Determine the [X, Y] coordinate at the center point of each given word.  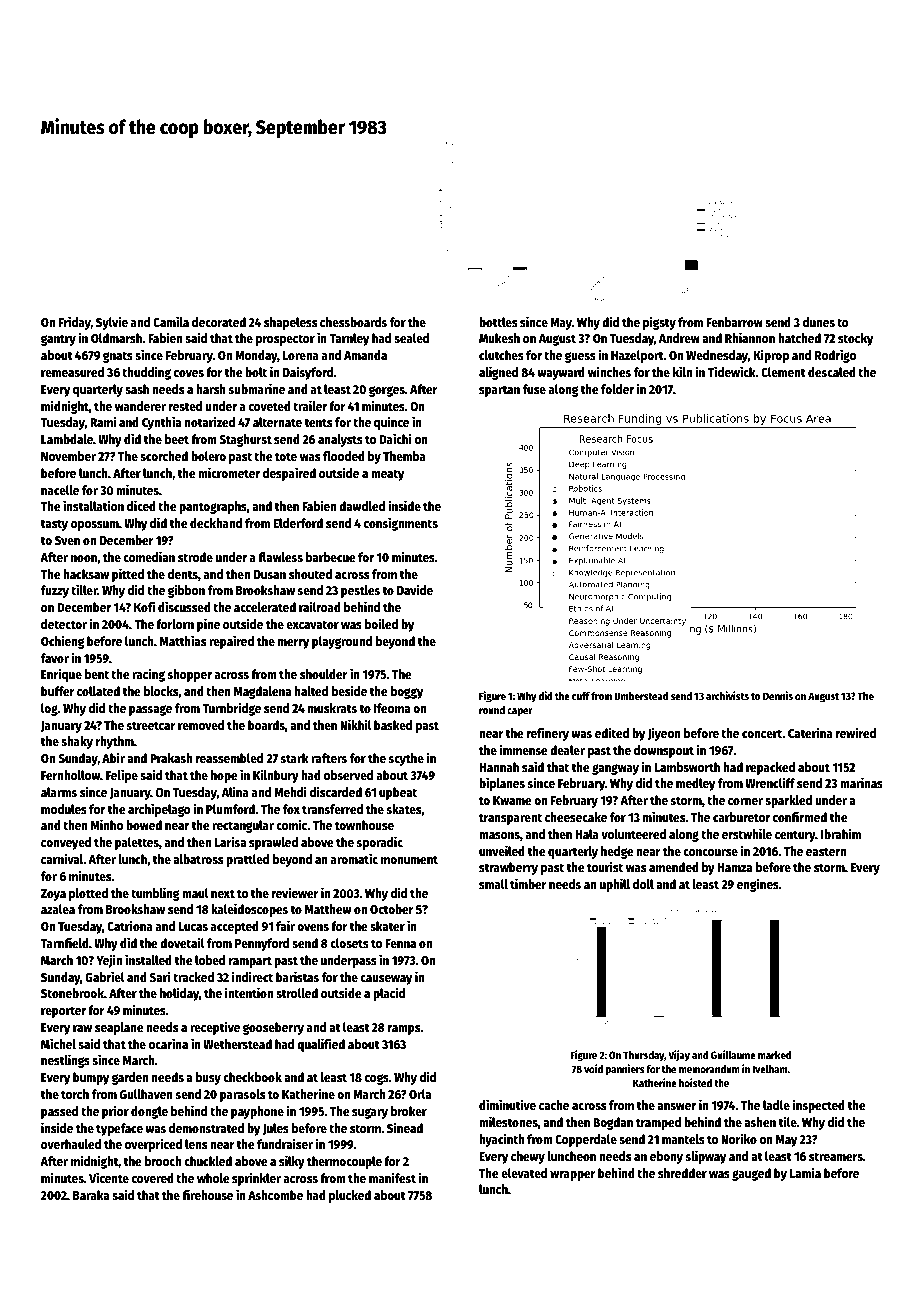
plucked [350, 1196]
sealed [411, 338]
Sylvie [112, 323]
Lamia [805, 1172]
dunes [819, 322]
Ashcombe [275, 1195]
